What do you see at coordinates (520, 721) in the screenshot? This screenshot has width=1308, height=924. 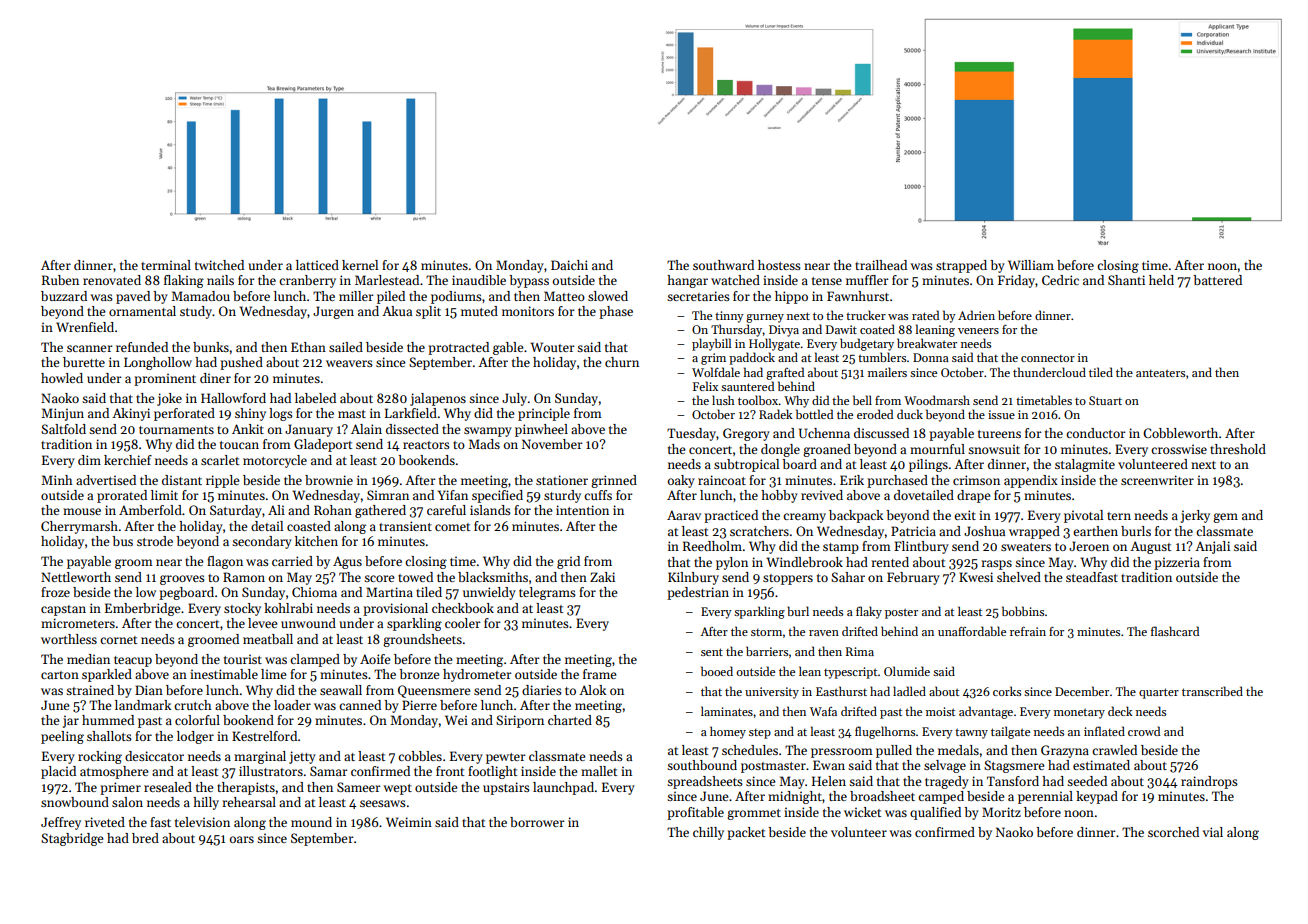 I see `Siriporn` at bounding box center [520, 721].
